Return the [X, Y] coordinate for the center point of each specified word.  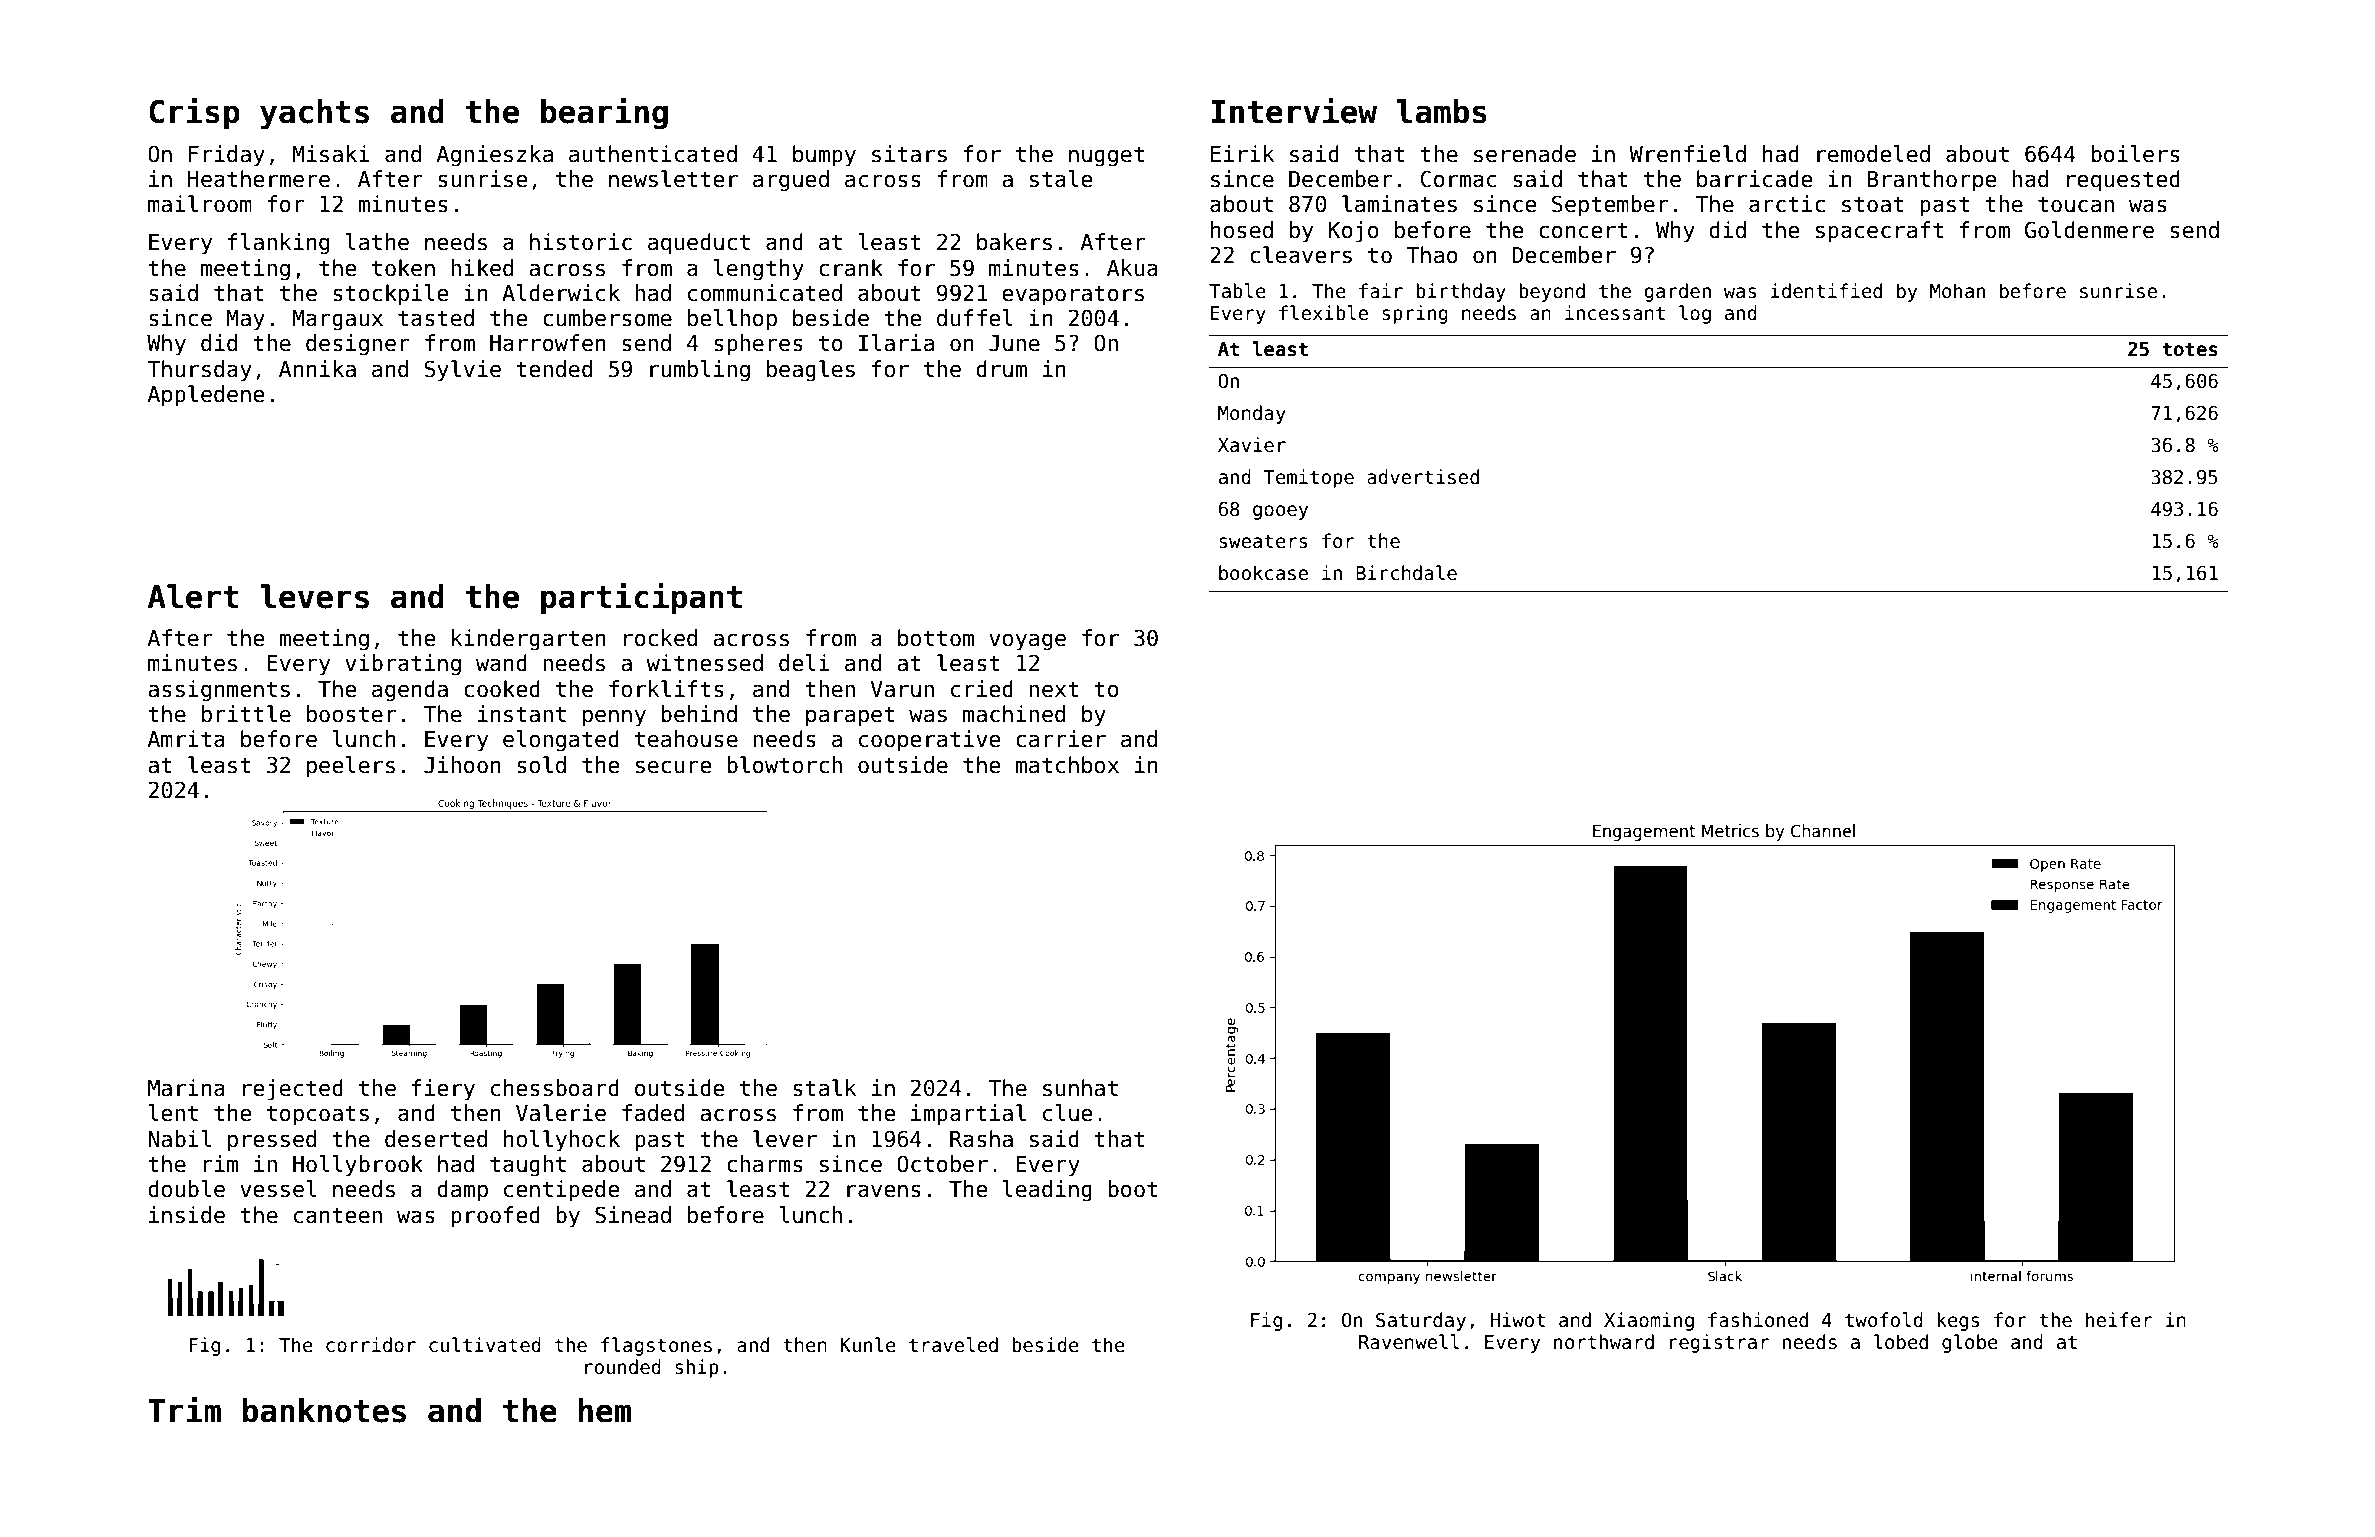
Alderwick [561, 293]
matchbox [1067, 765]
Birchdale [1406, 573]
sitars [909, 154]
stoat [1873, 204]
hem [605, 1410]
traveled [953, 1345]
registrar [1719, 1343]
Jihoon [462, 765]
